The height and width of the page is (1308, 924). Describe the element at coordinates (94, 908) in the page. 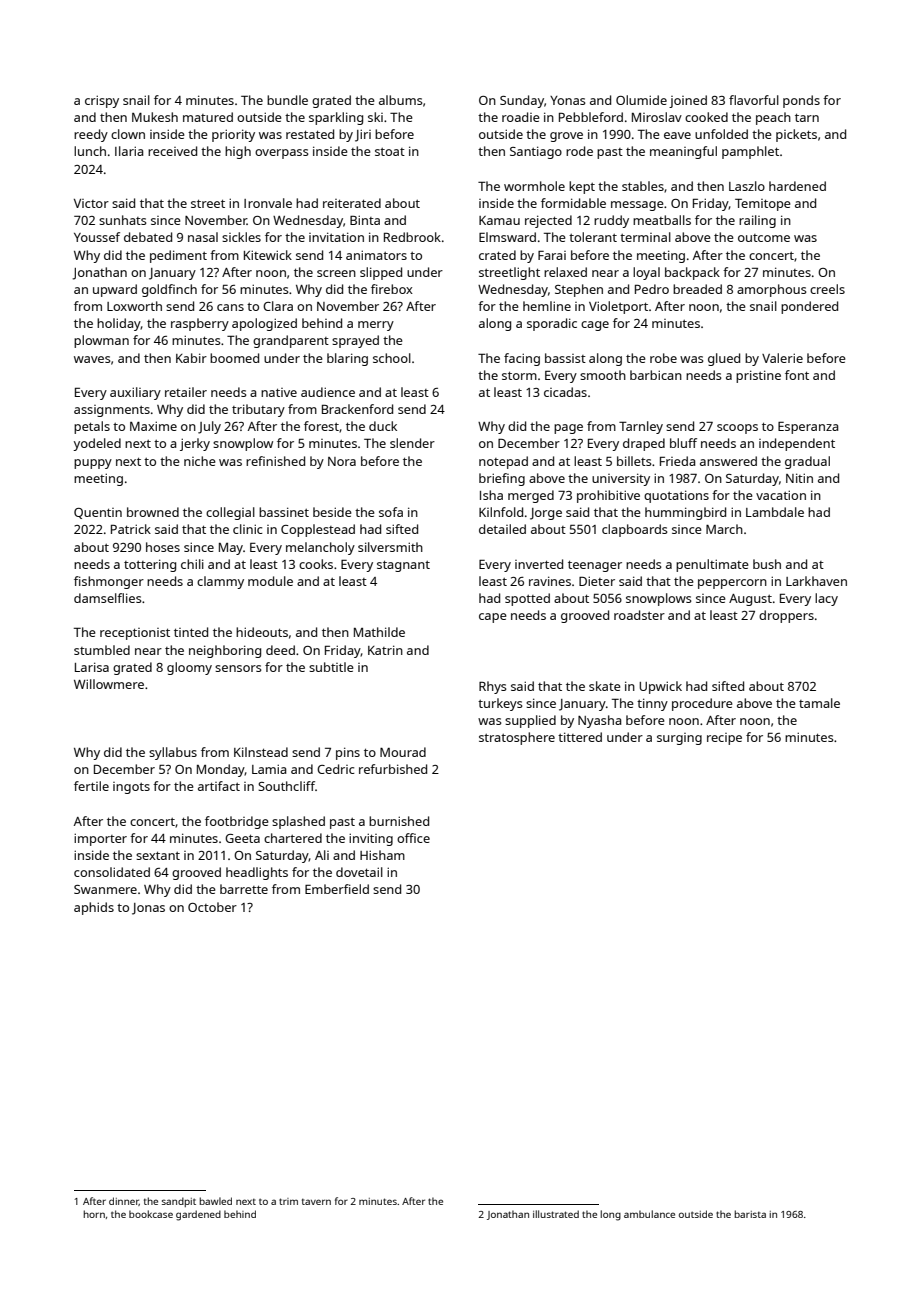

I see `aphids` at that location.
